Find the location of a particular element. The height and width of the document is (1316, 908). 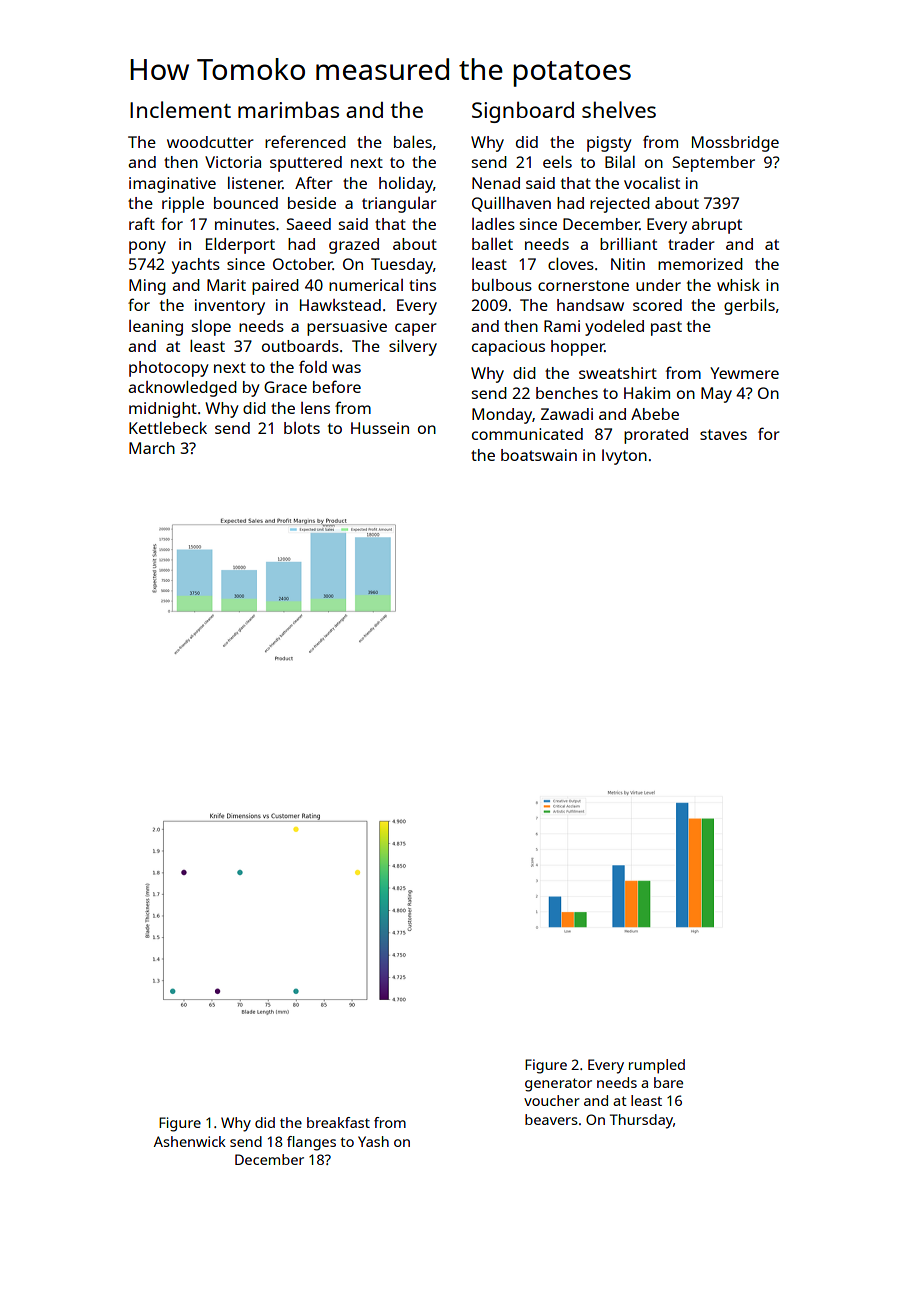

before is located at coordinates (337, 386).
